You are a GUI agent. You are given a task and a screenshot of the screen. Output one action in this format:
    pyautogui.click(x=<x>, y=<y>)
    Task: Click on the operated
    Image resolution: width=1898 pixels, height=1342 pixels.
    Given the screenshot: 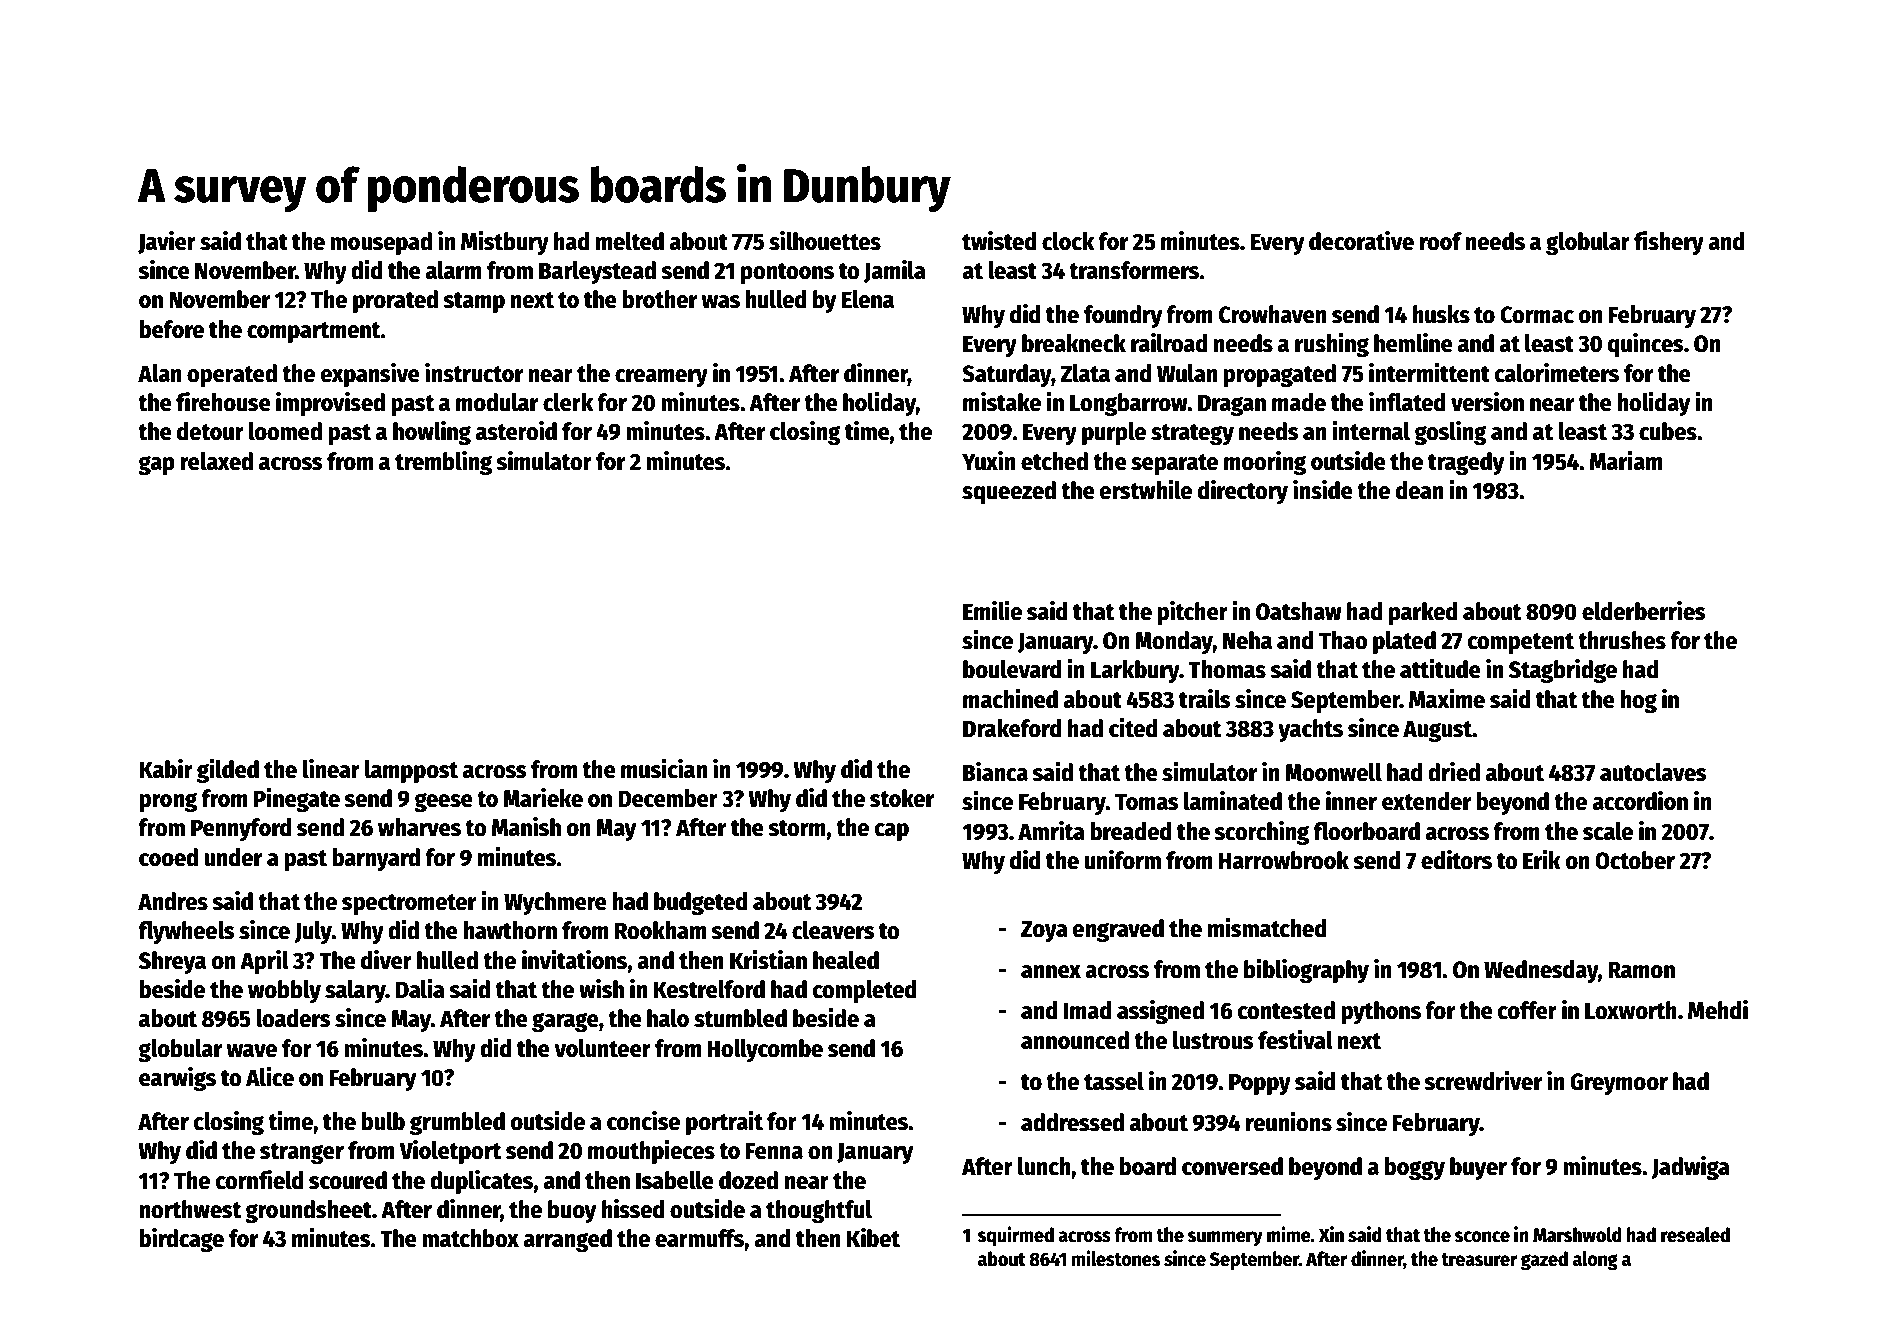 What is the action you would take?
    pyautogui.click(x=232, y=375)
